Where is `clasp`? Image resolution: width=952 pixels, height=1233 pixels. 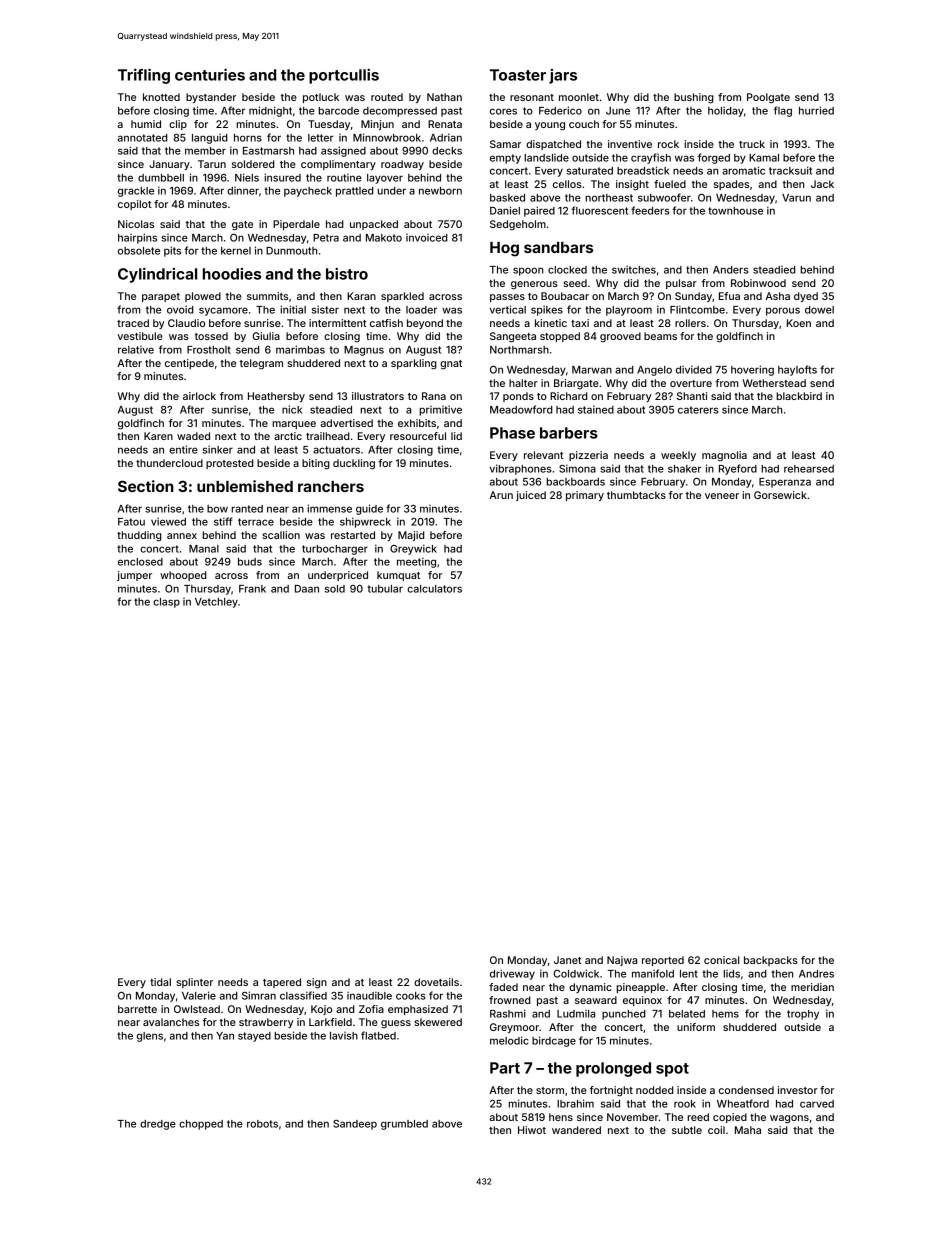 clasp is located at coordinates (166, 603).
